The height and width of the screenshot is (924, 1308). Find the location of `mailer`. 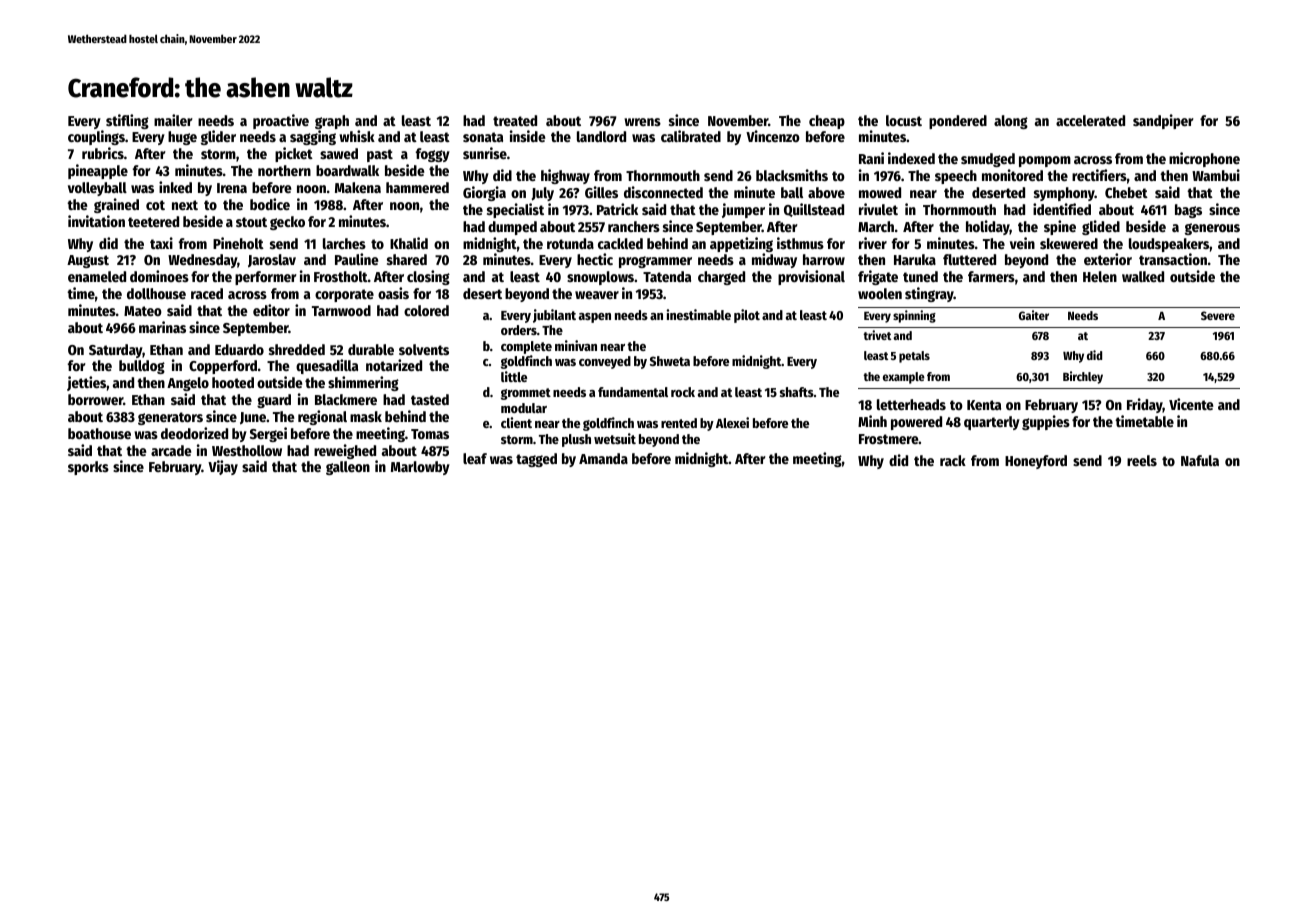

mailer is located at coordinates (173, 120).
